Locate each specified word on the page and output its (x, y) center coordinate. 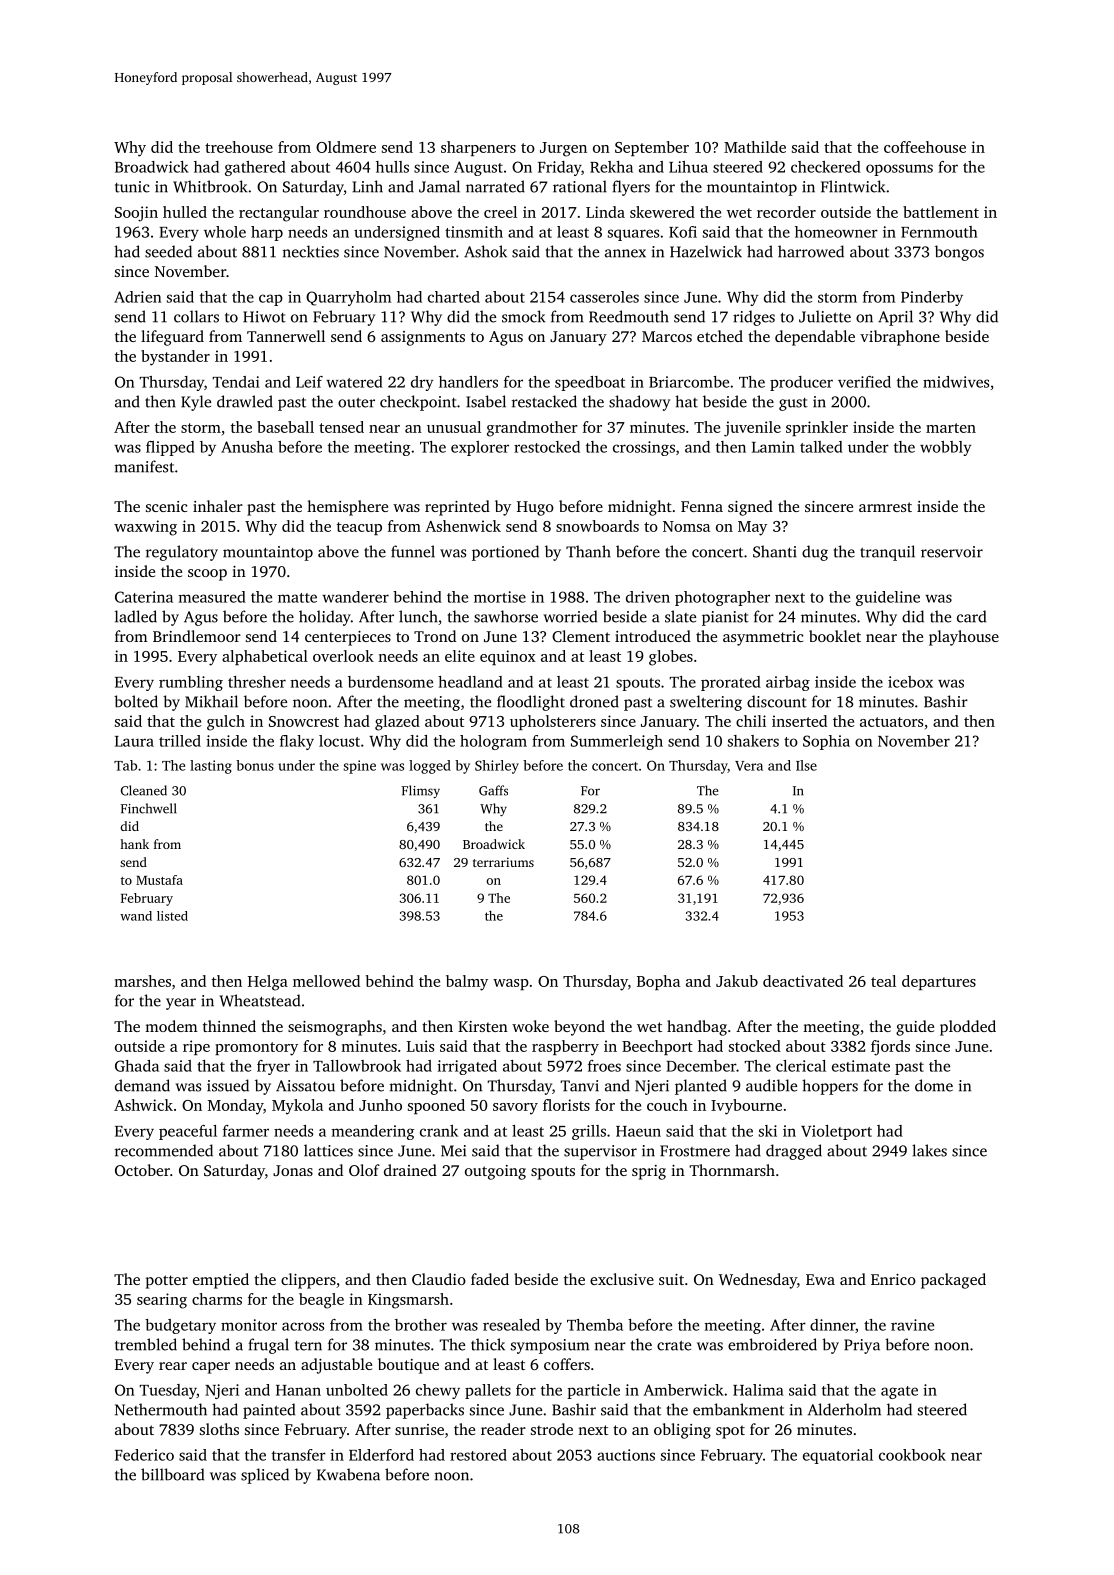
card (971, 616)
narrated (495, 186)
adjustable (336, 1366)
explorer (480, 448)
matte (297, 598)
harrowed (811, 251)
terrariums (503, 862)
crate (674, 1346)
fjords (890, 1048)
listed (172, 916)
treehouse (239, 147)
